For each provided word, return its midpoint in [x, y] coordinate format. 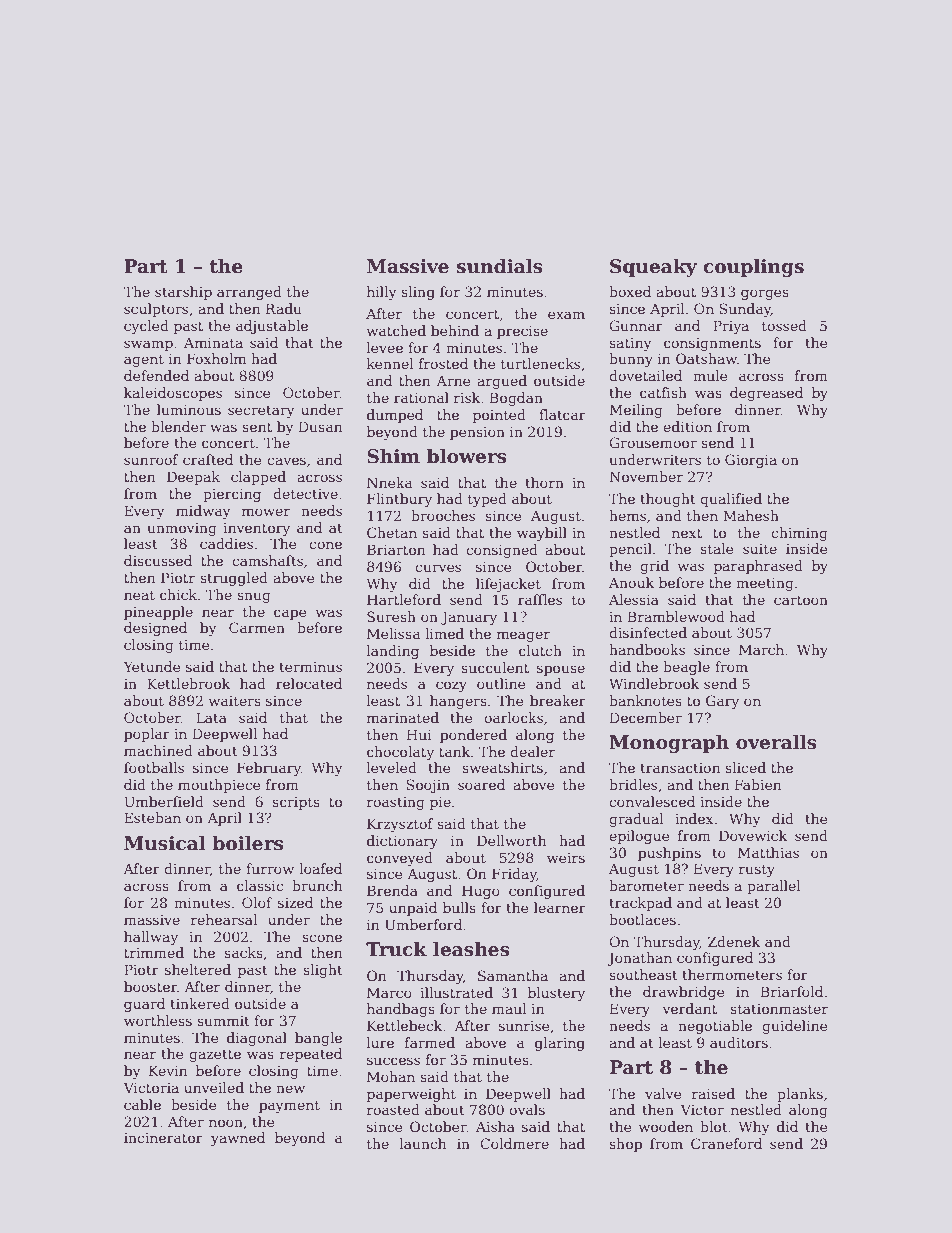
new [290, 1089]
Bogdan [516, 399]
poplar [147, 735]
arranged [249, 293]
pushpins [669, 854]
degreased [766, 394]
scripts [296, 803]
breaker [558, 700]
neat [139, 595]
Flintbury [399, 500]
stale [717, 548]
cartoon [801, 600]
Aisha [495, 1126]
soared [481, 784]
